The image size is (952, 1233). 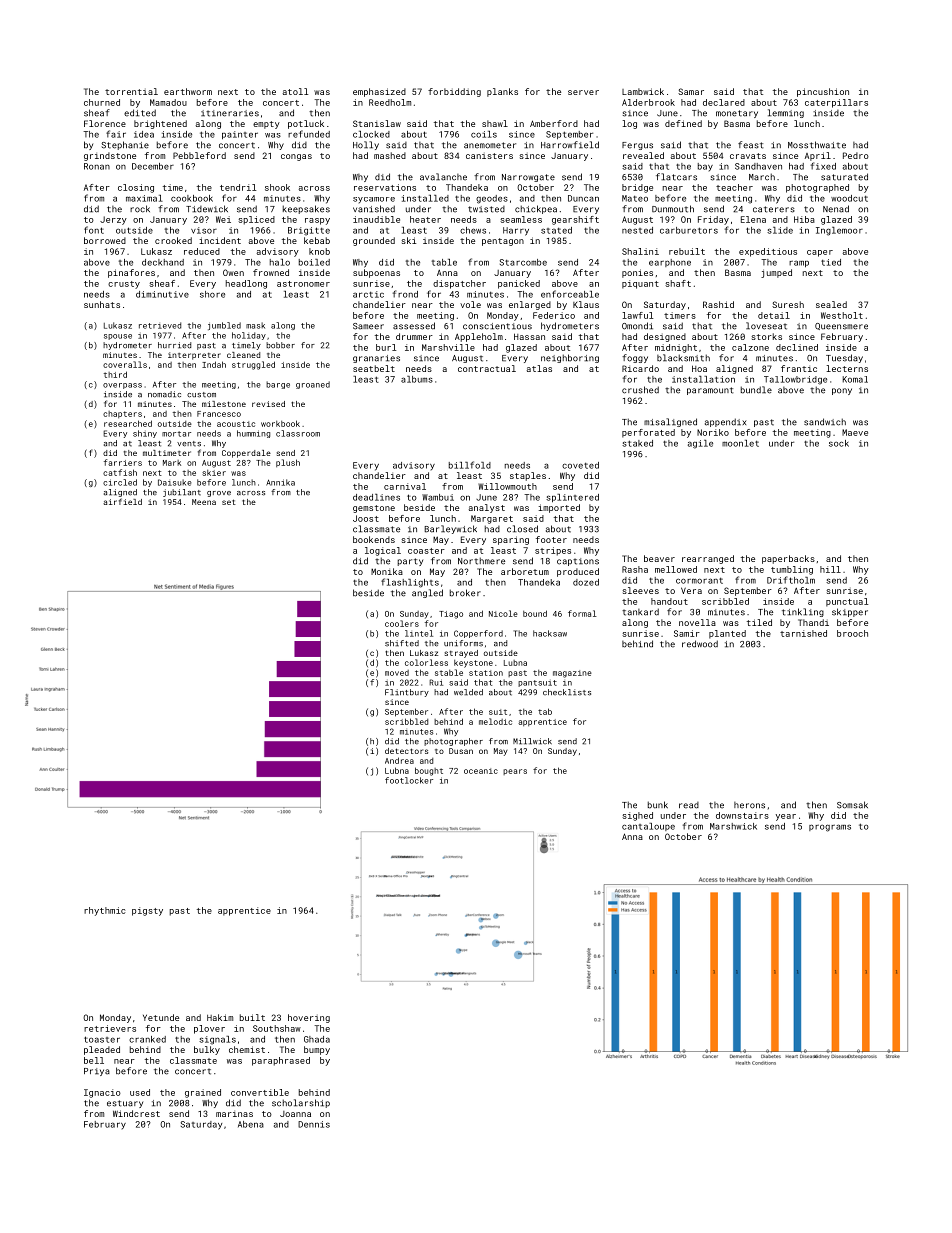 What do you see at coordinates (104, 911) in the screenshot?
I see `rhythmic` at bounding box center [104, 911].
